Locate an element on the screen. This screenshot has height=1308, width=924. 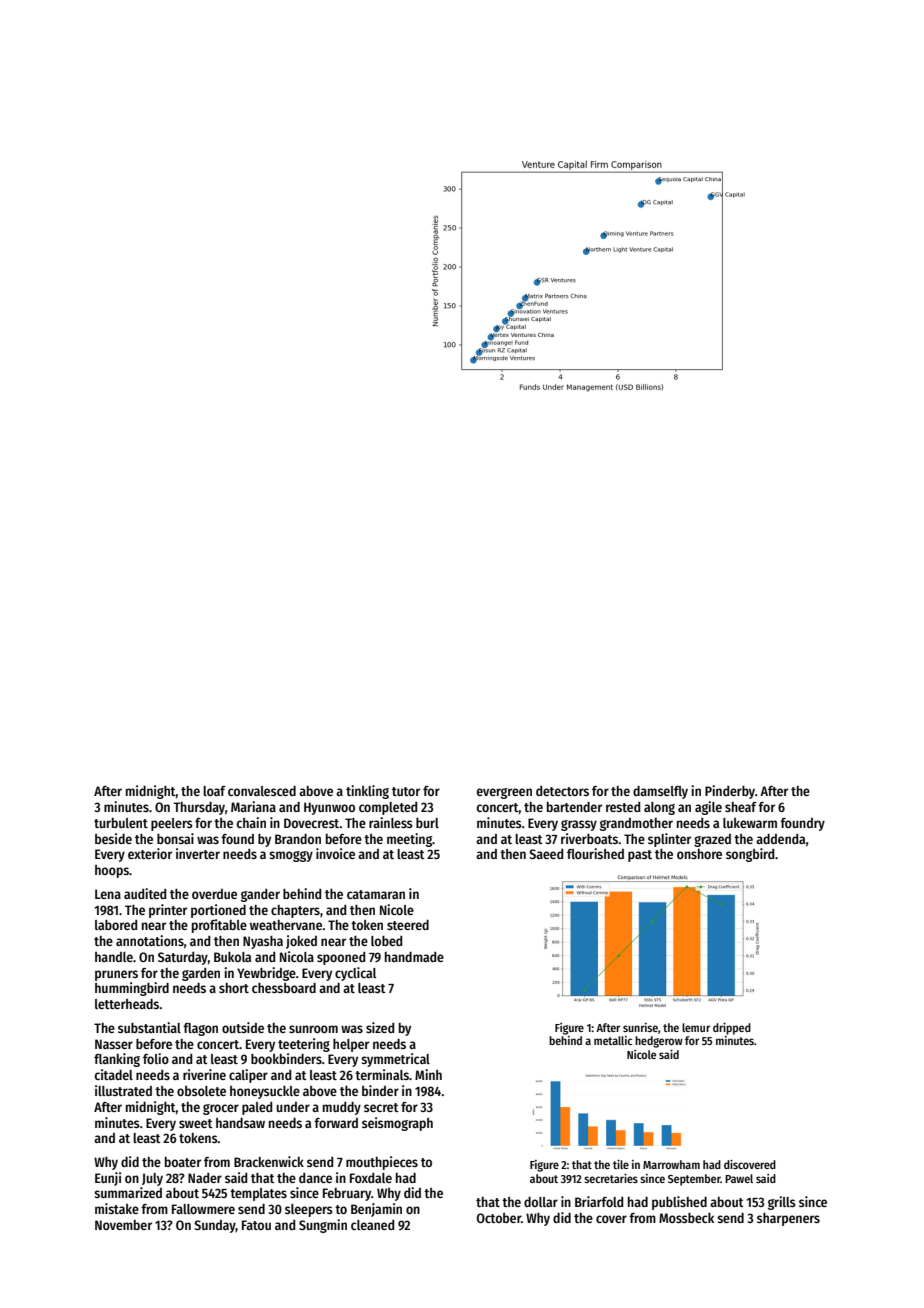
muddy is located at coordinates (342, 1108).
